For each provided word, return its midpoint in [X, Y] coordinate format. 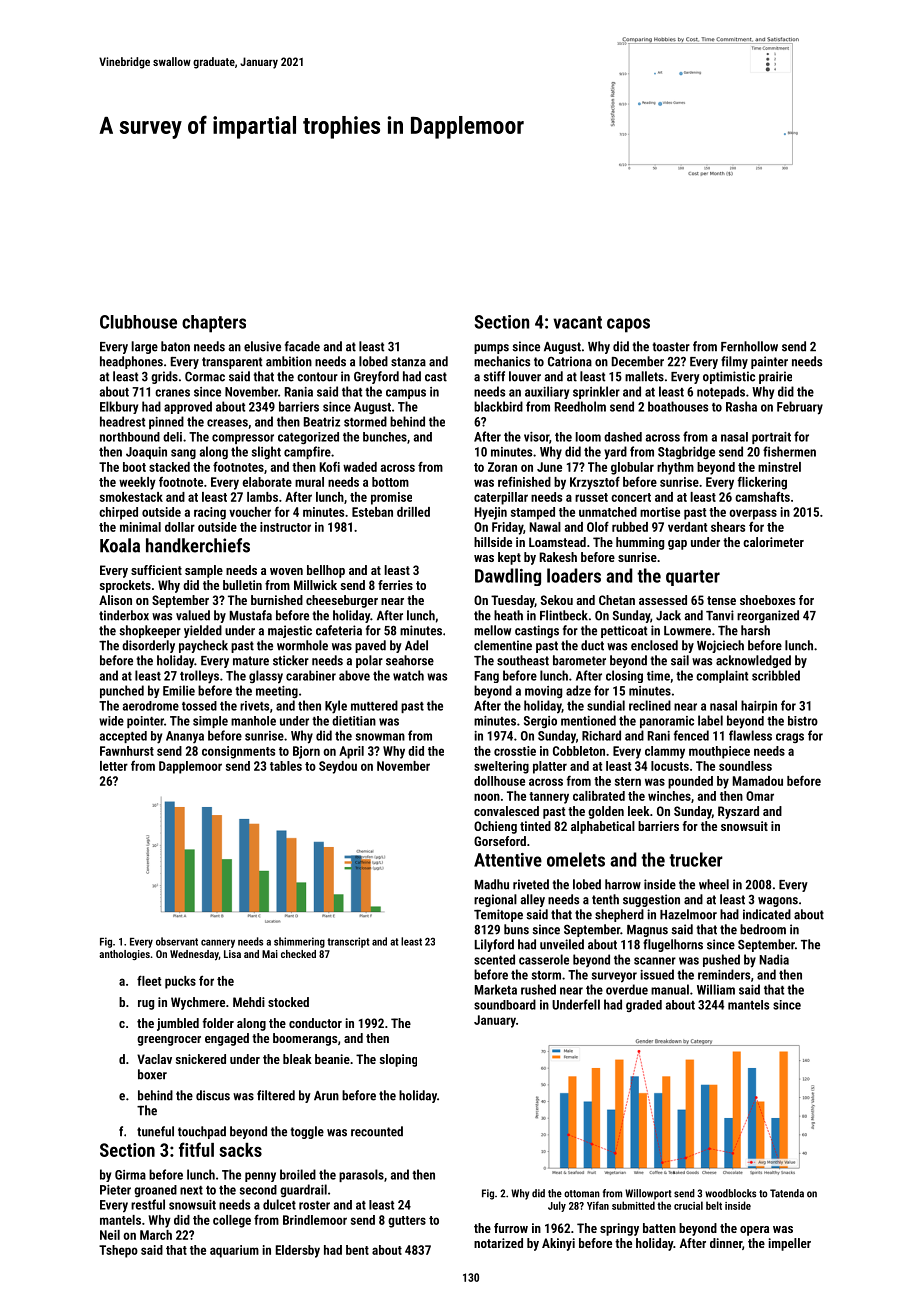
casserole [544, 959]
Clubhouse [138, 322]
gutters [407, 1222]
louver [525, 376]
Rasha [741, 406]
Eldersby [298, 1251]
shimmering [299, 942]
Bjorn [306, 752]
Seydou [338, 767]
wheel [714, 884]
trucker [696, 859]
